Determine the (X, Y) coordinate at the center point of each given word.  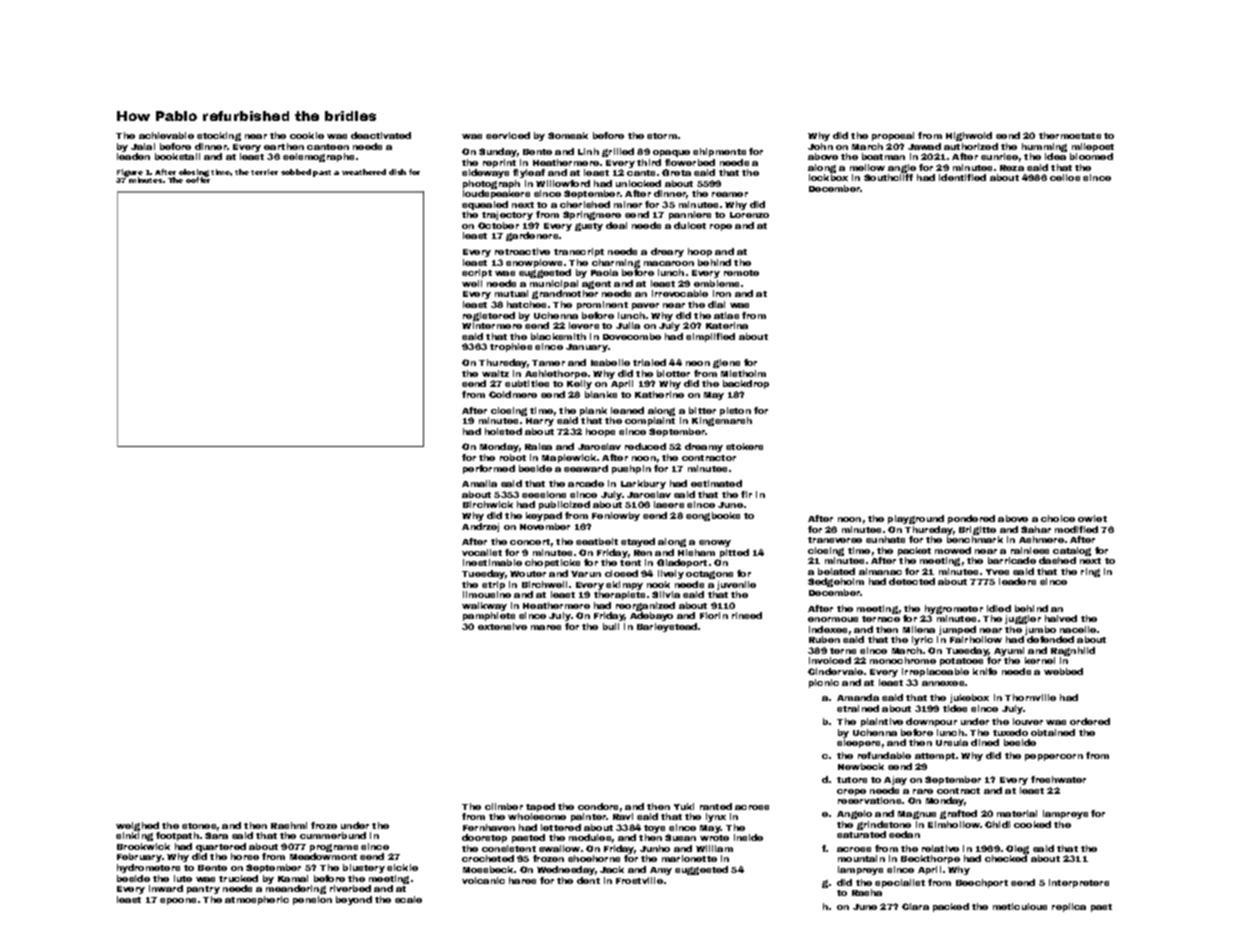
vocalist (482, 552)
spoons (178, 901)
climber (504, 806)
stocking (219, 136)
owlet (1092, 518)
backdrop (746, 384)
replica (1069, 907)
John (820, 146)
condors (598, 806)
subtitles (527, 383)
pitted (734, 553)
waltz (495, 373)
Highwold (969, 136)
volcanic (483, 880)
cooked (1032, 824)
